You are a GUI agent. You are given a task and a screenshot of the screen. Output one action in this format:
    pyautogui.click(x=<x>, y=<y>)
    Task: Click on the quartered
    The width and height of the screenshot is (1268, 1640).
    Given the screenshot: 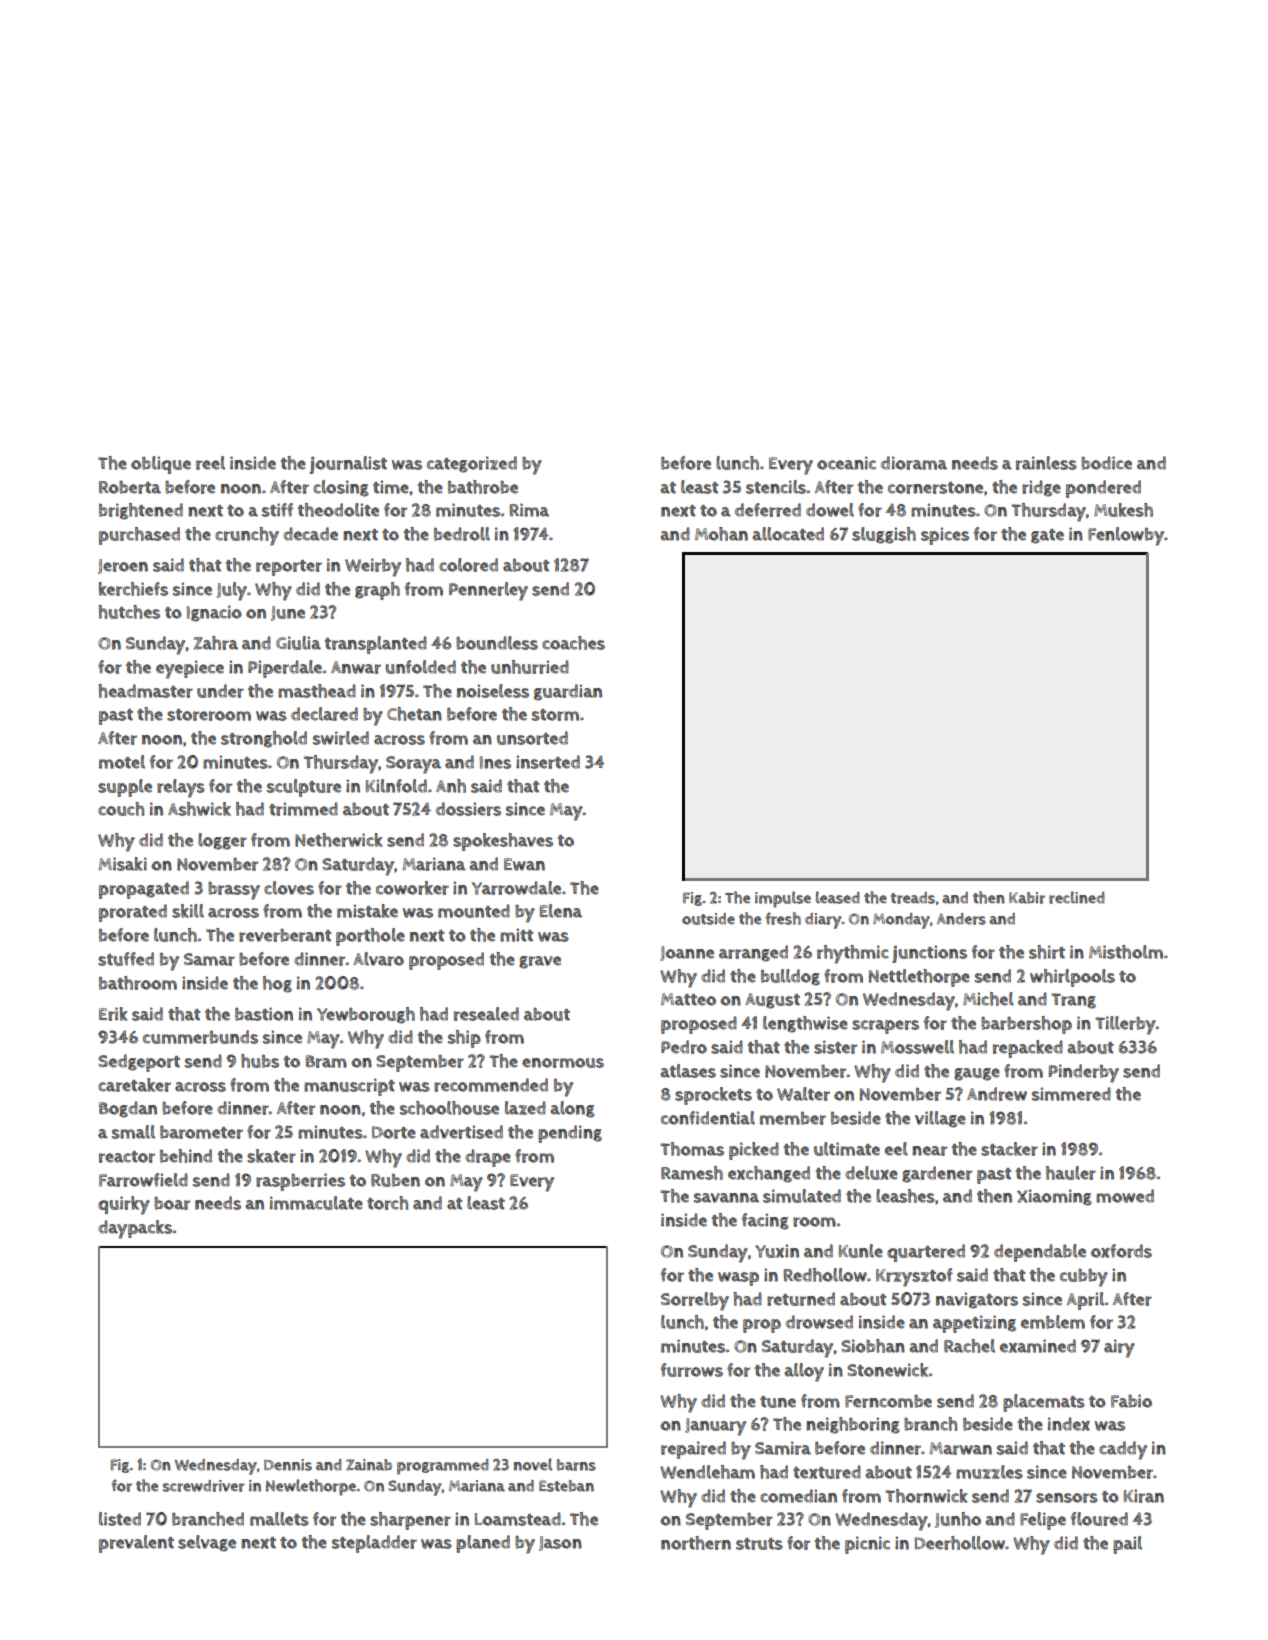 What is the action you would take?
    pyautogui.click(x=926, y=1253)
